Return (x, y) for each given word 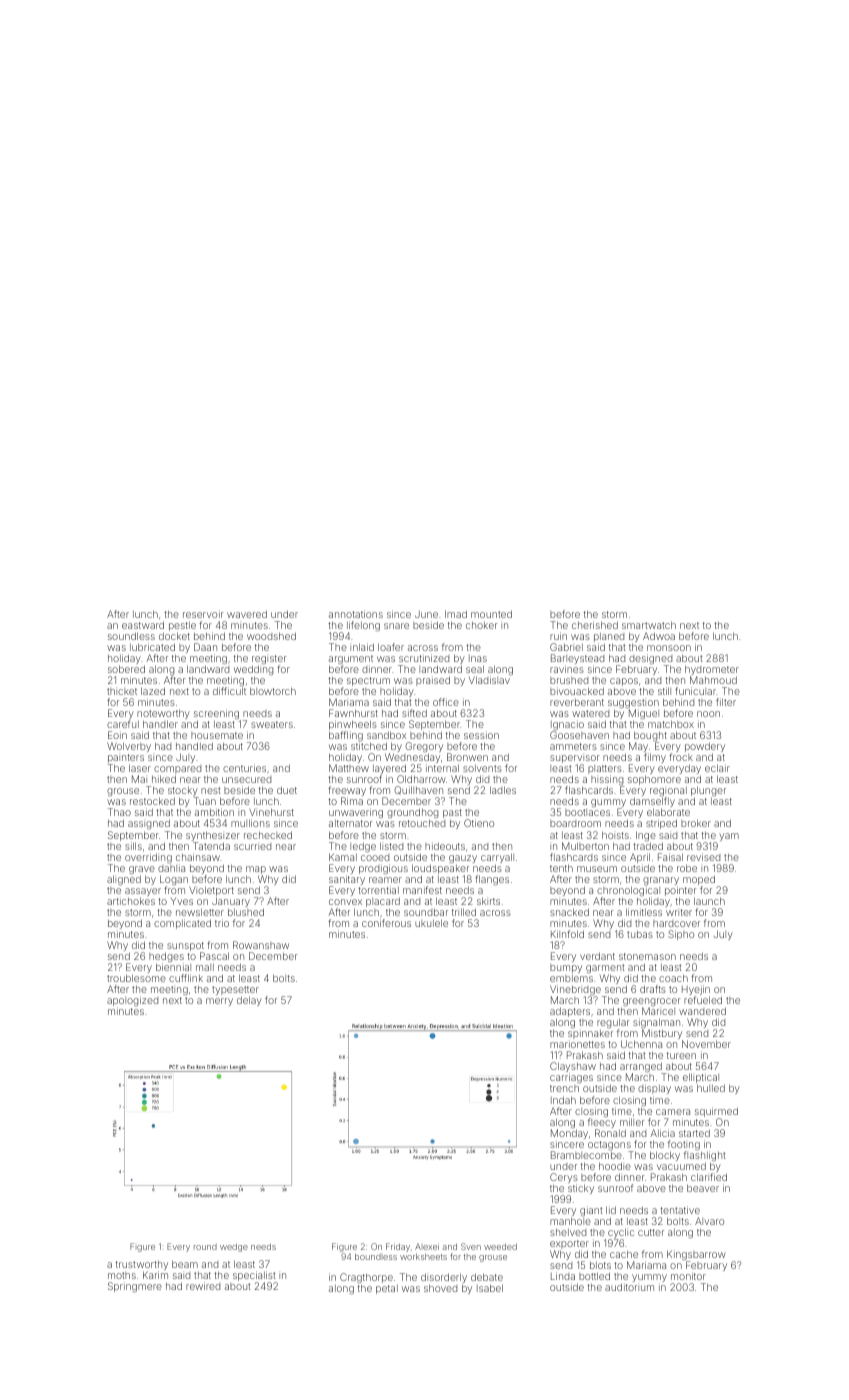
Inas (478, 658)
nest (210, 790)
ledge (363, 847)
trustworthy (142, 1265)
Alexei (427, 1246)
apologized (132, 1001)
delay (249, 1001)
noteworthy (163, 714)
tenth (561, 868)
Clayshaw (573, 1068)
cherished (595, 625)
